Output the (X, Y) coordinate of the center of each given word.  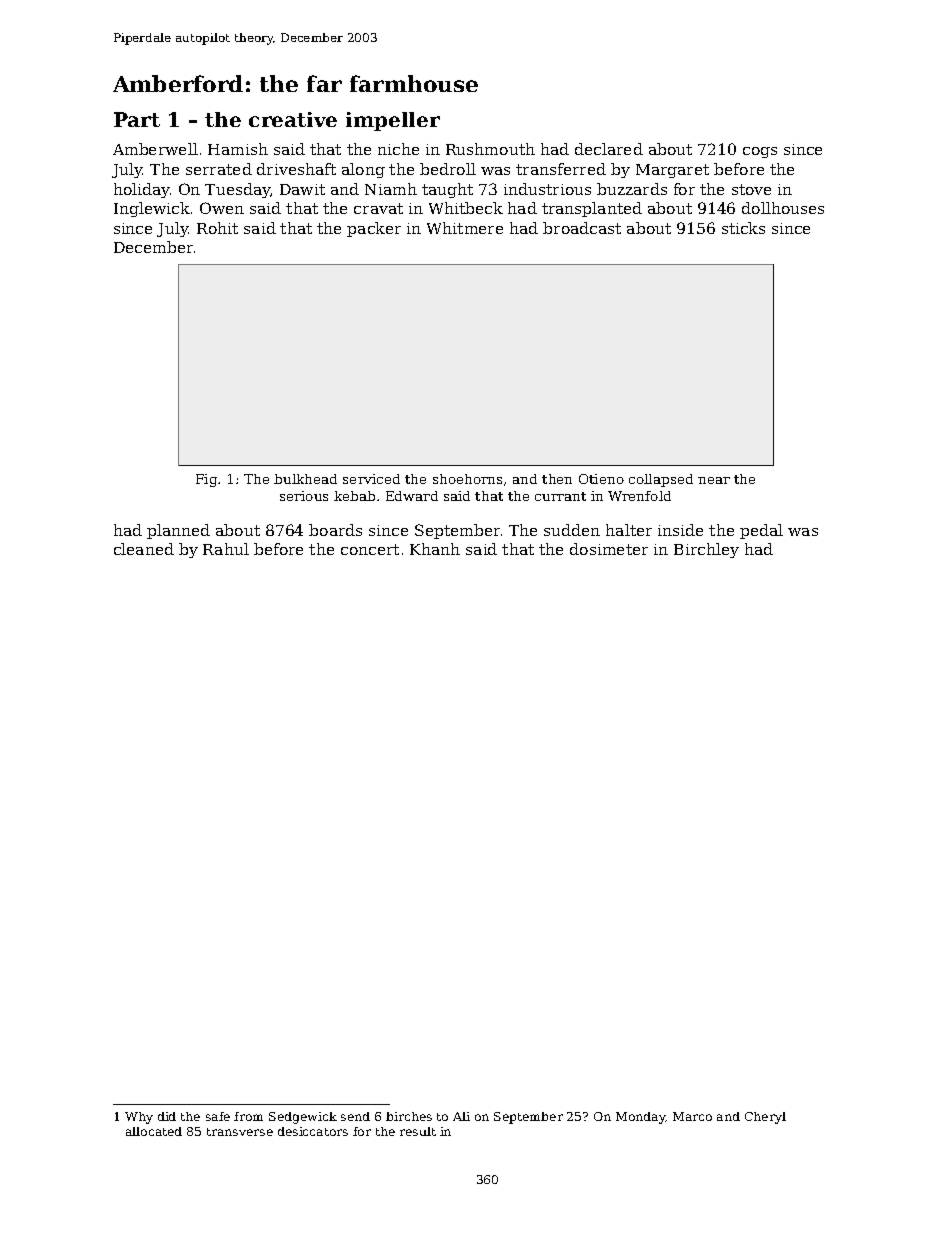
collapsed (661, 480)
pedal (761, 531)
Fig (206, 480)
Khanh (435, 549)
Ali (461, 1116)
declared (609, 149)
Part (137, 119)
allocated (154, 1131)
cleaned (144, 549)
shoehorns (467, 479)
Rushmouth (490, 149)
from (248, 1116)
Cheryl (765, 1118)
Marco (692, 1116)
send (355, 1116)
